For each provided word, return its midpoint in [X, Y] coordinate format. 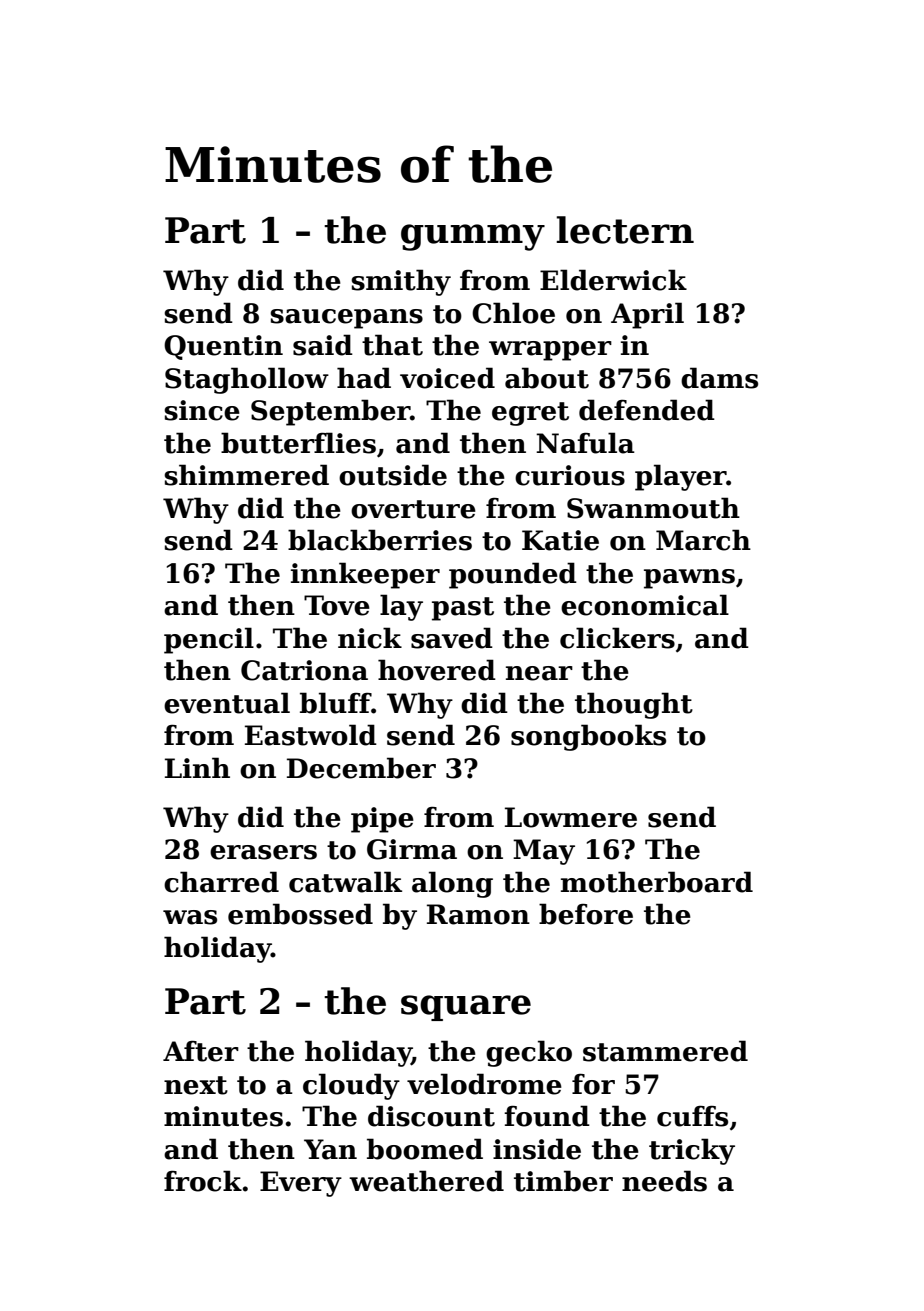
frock [203, 1181]
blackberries [380, 540]
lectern [625, 230]
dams [719, 378]
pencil [209, 640]
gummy [473, 237]
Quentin [223, 347]
